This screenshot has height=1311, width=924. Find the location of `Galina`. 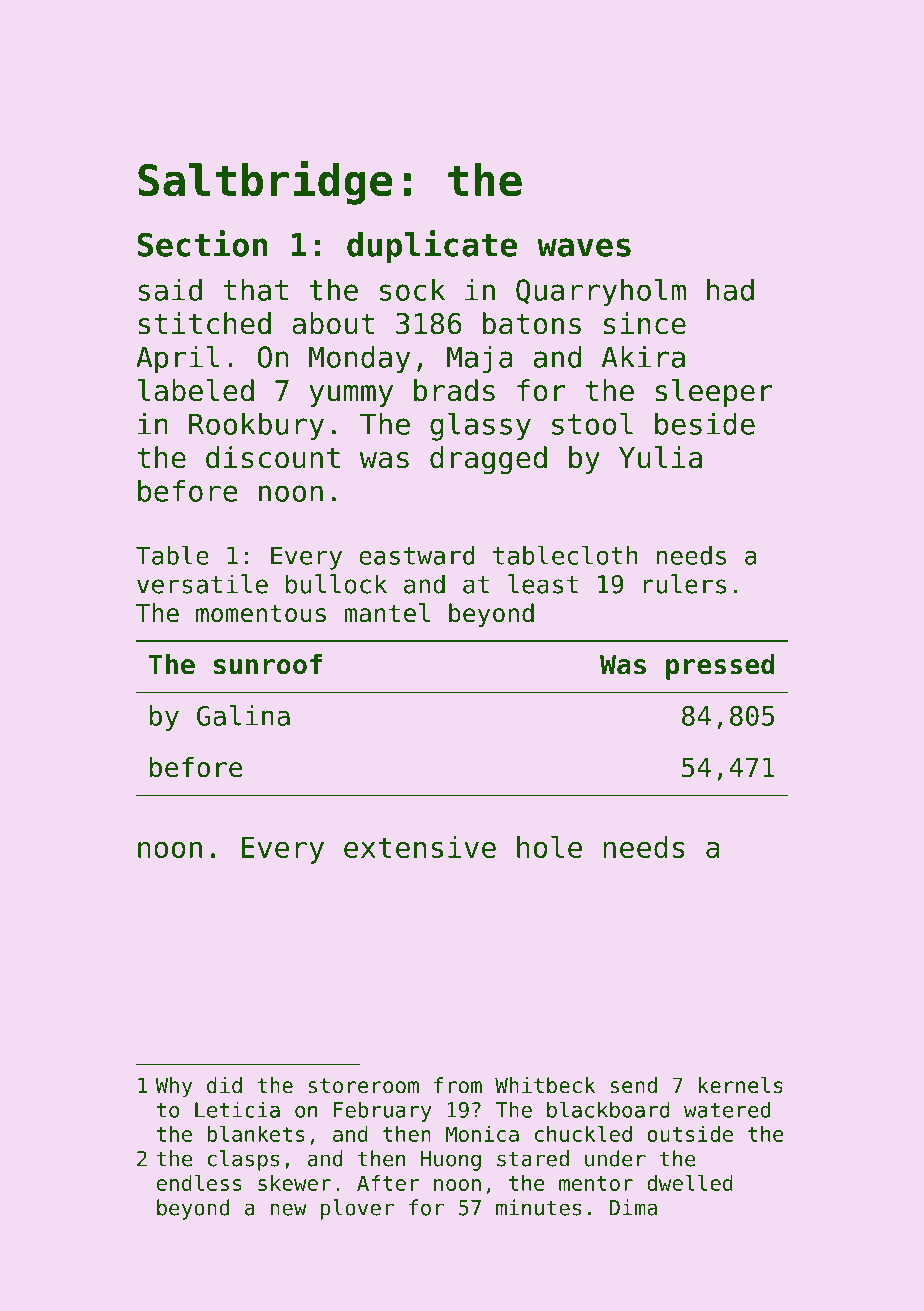

Galina is located at coordinates (243, 715).
